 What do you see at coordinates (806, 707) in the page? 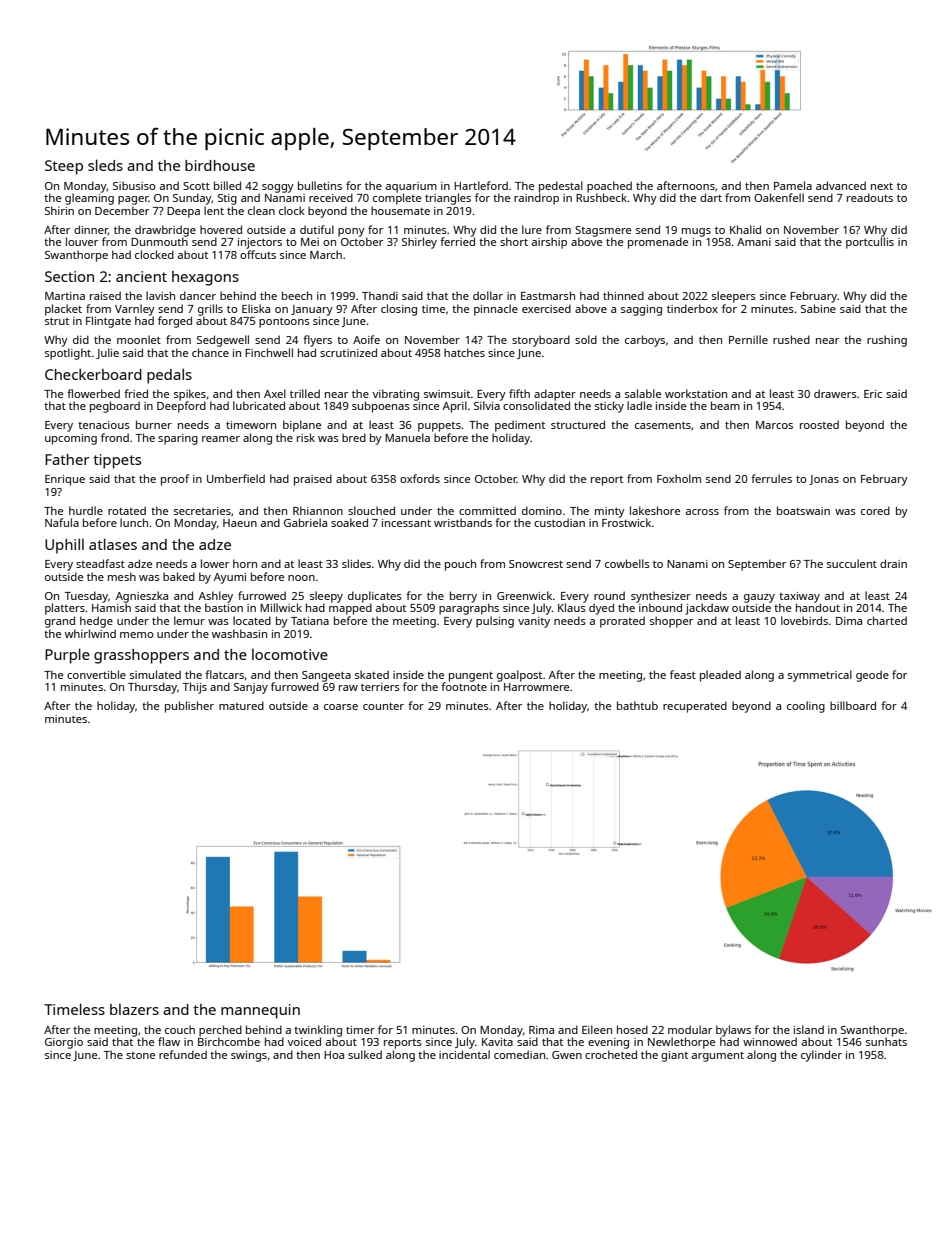
I see `cooling` at bounding box center [806, 707].
